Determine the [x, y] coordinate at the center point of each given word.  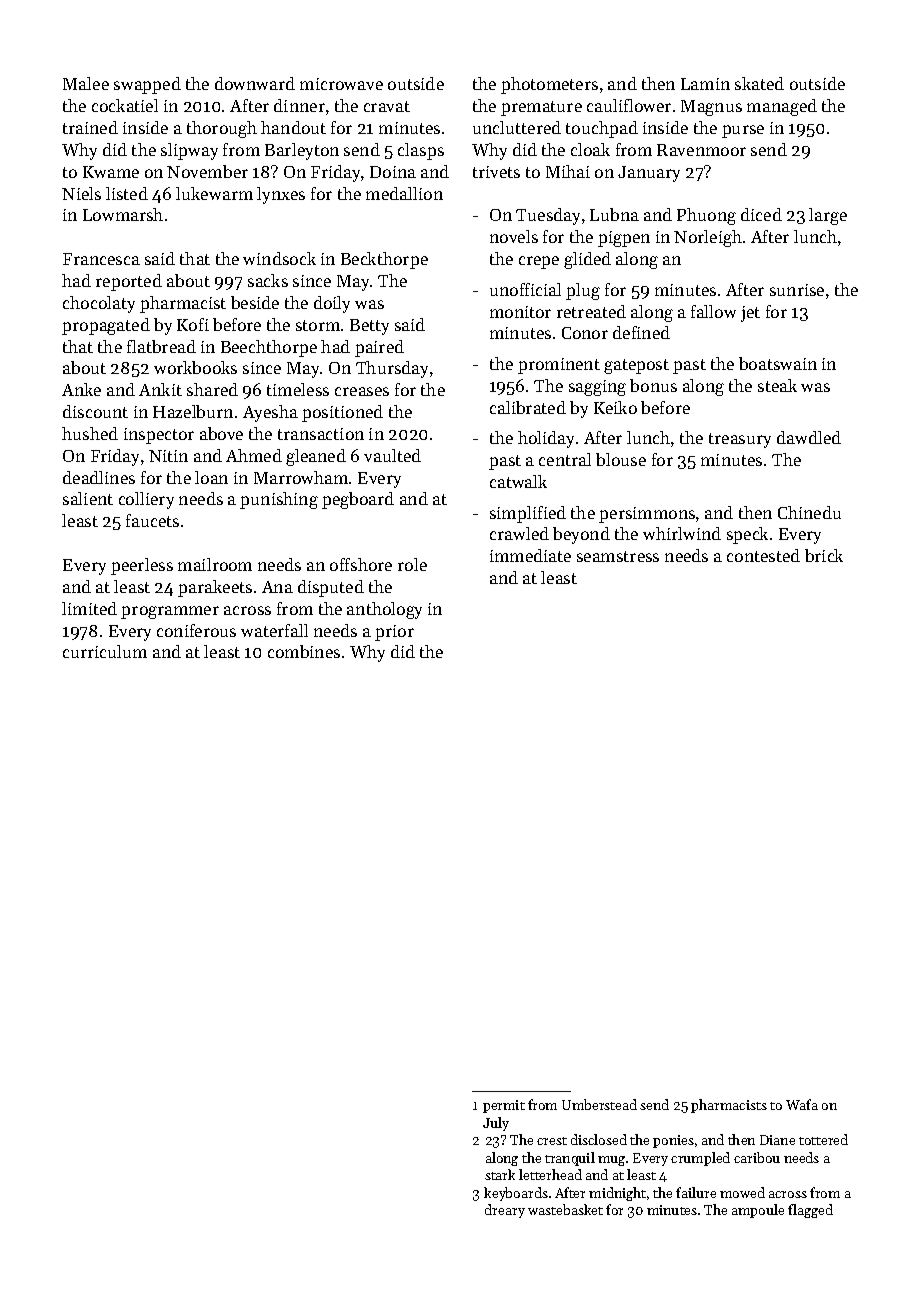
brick [824, 555]
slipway [189, 151]
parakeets [215, 588]
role [412, 564]
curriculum [105, 651]
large [828, 216]
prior [394, 633]
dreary [505, 1211]
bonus [653, 385]
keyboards [516, 1194]
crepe [539, 262]
